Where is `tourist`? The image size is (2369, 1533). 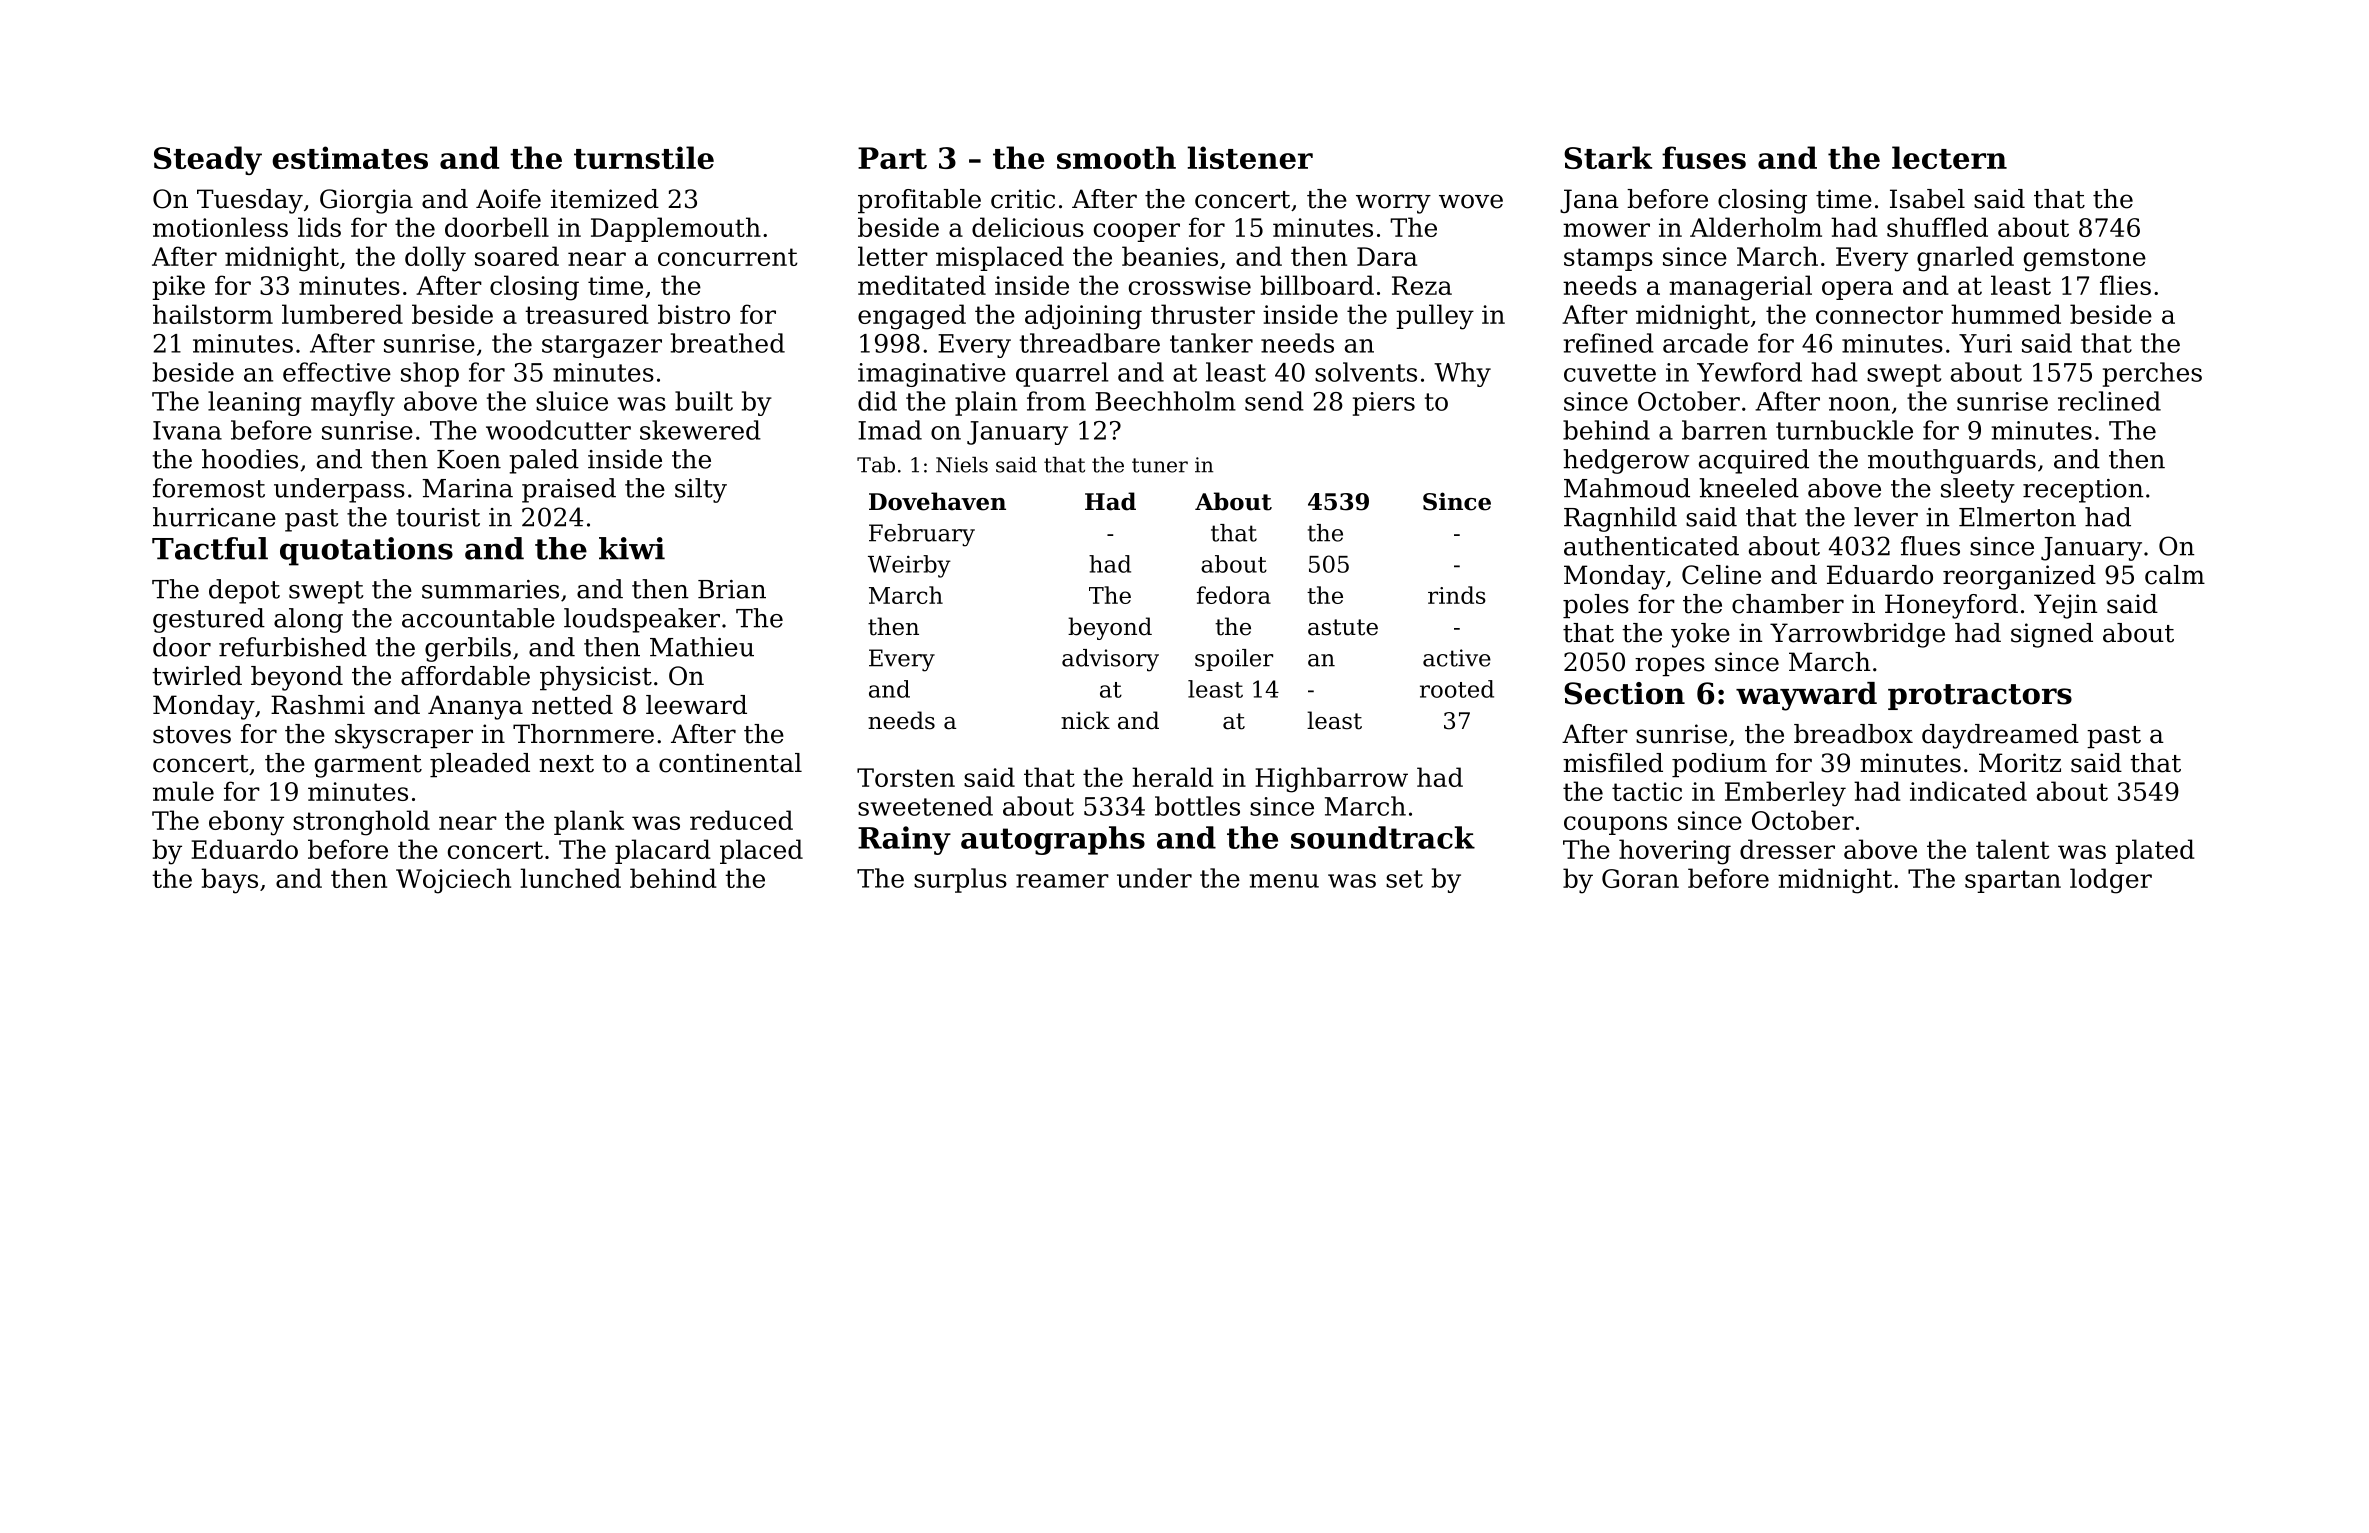 tourist is located at coordinates (438, 517).
